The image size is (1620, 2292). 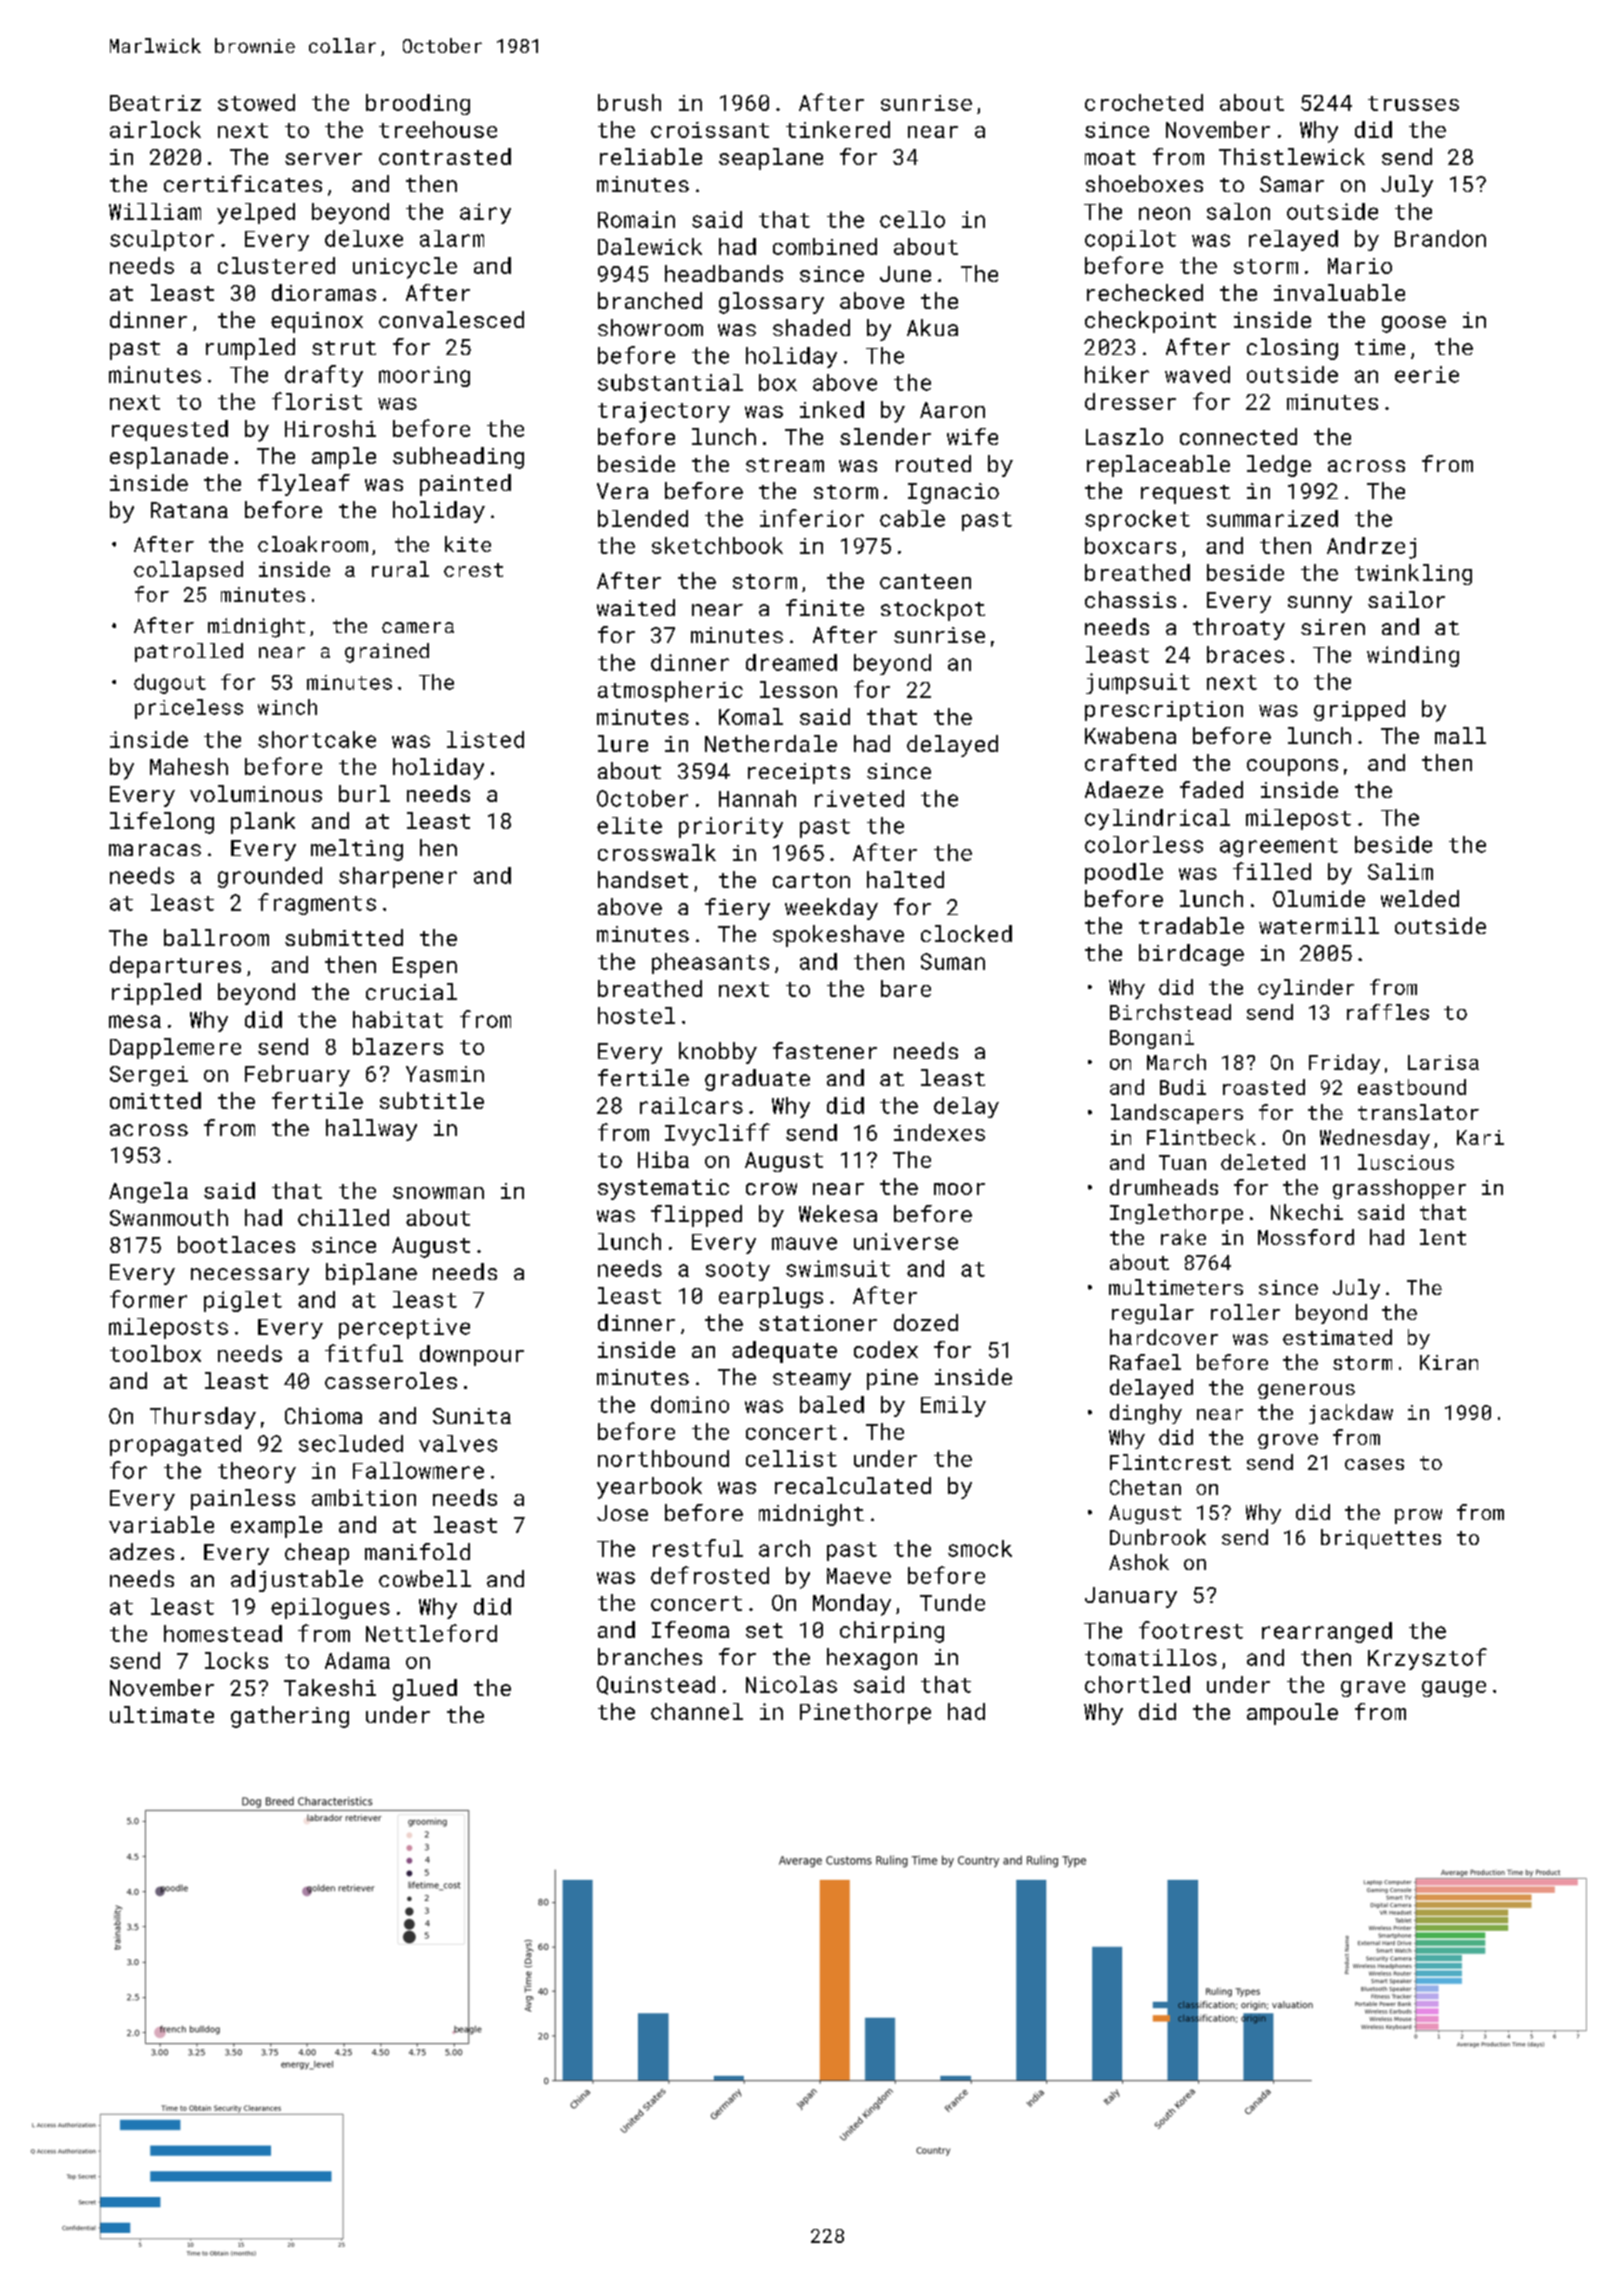 I want to click on universe, so click(x=906, y=1241).
